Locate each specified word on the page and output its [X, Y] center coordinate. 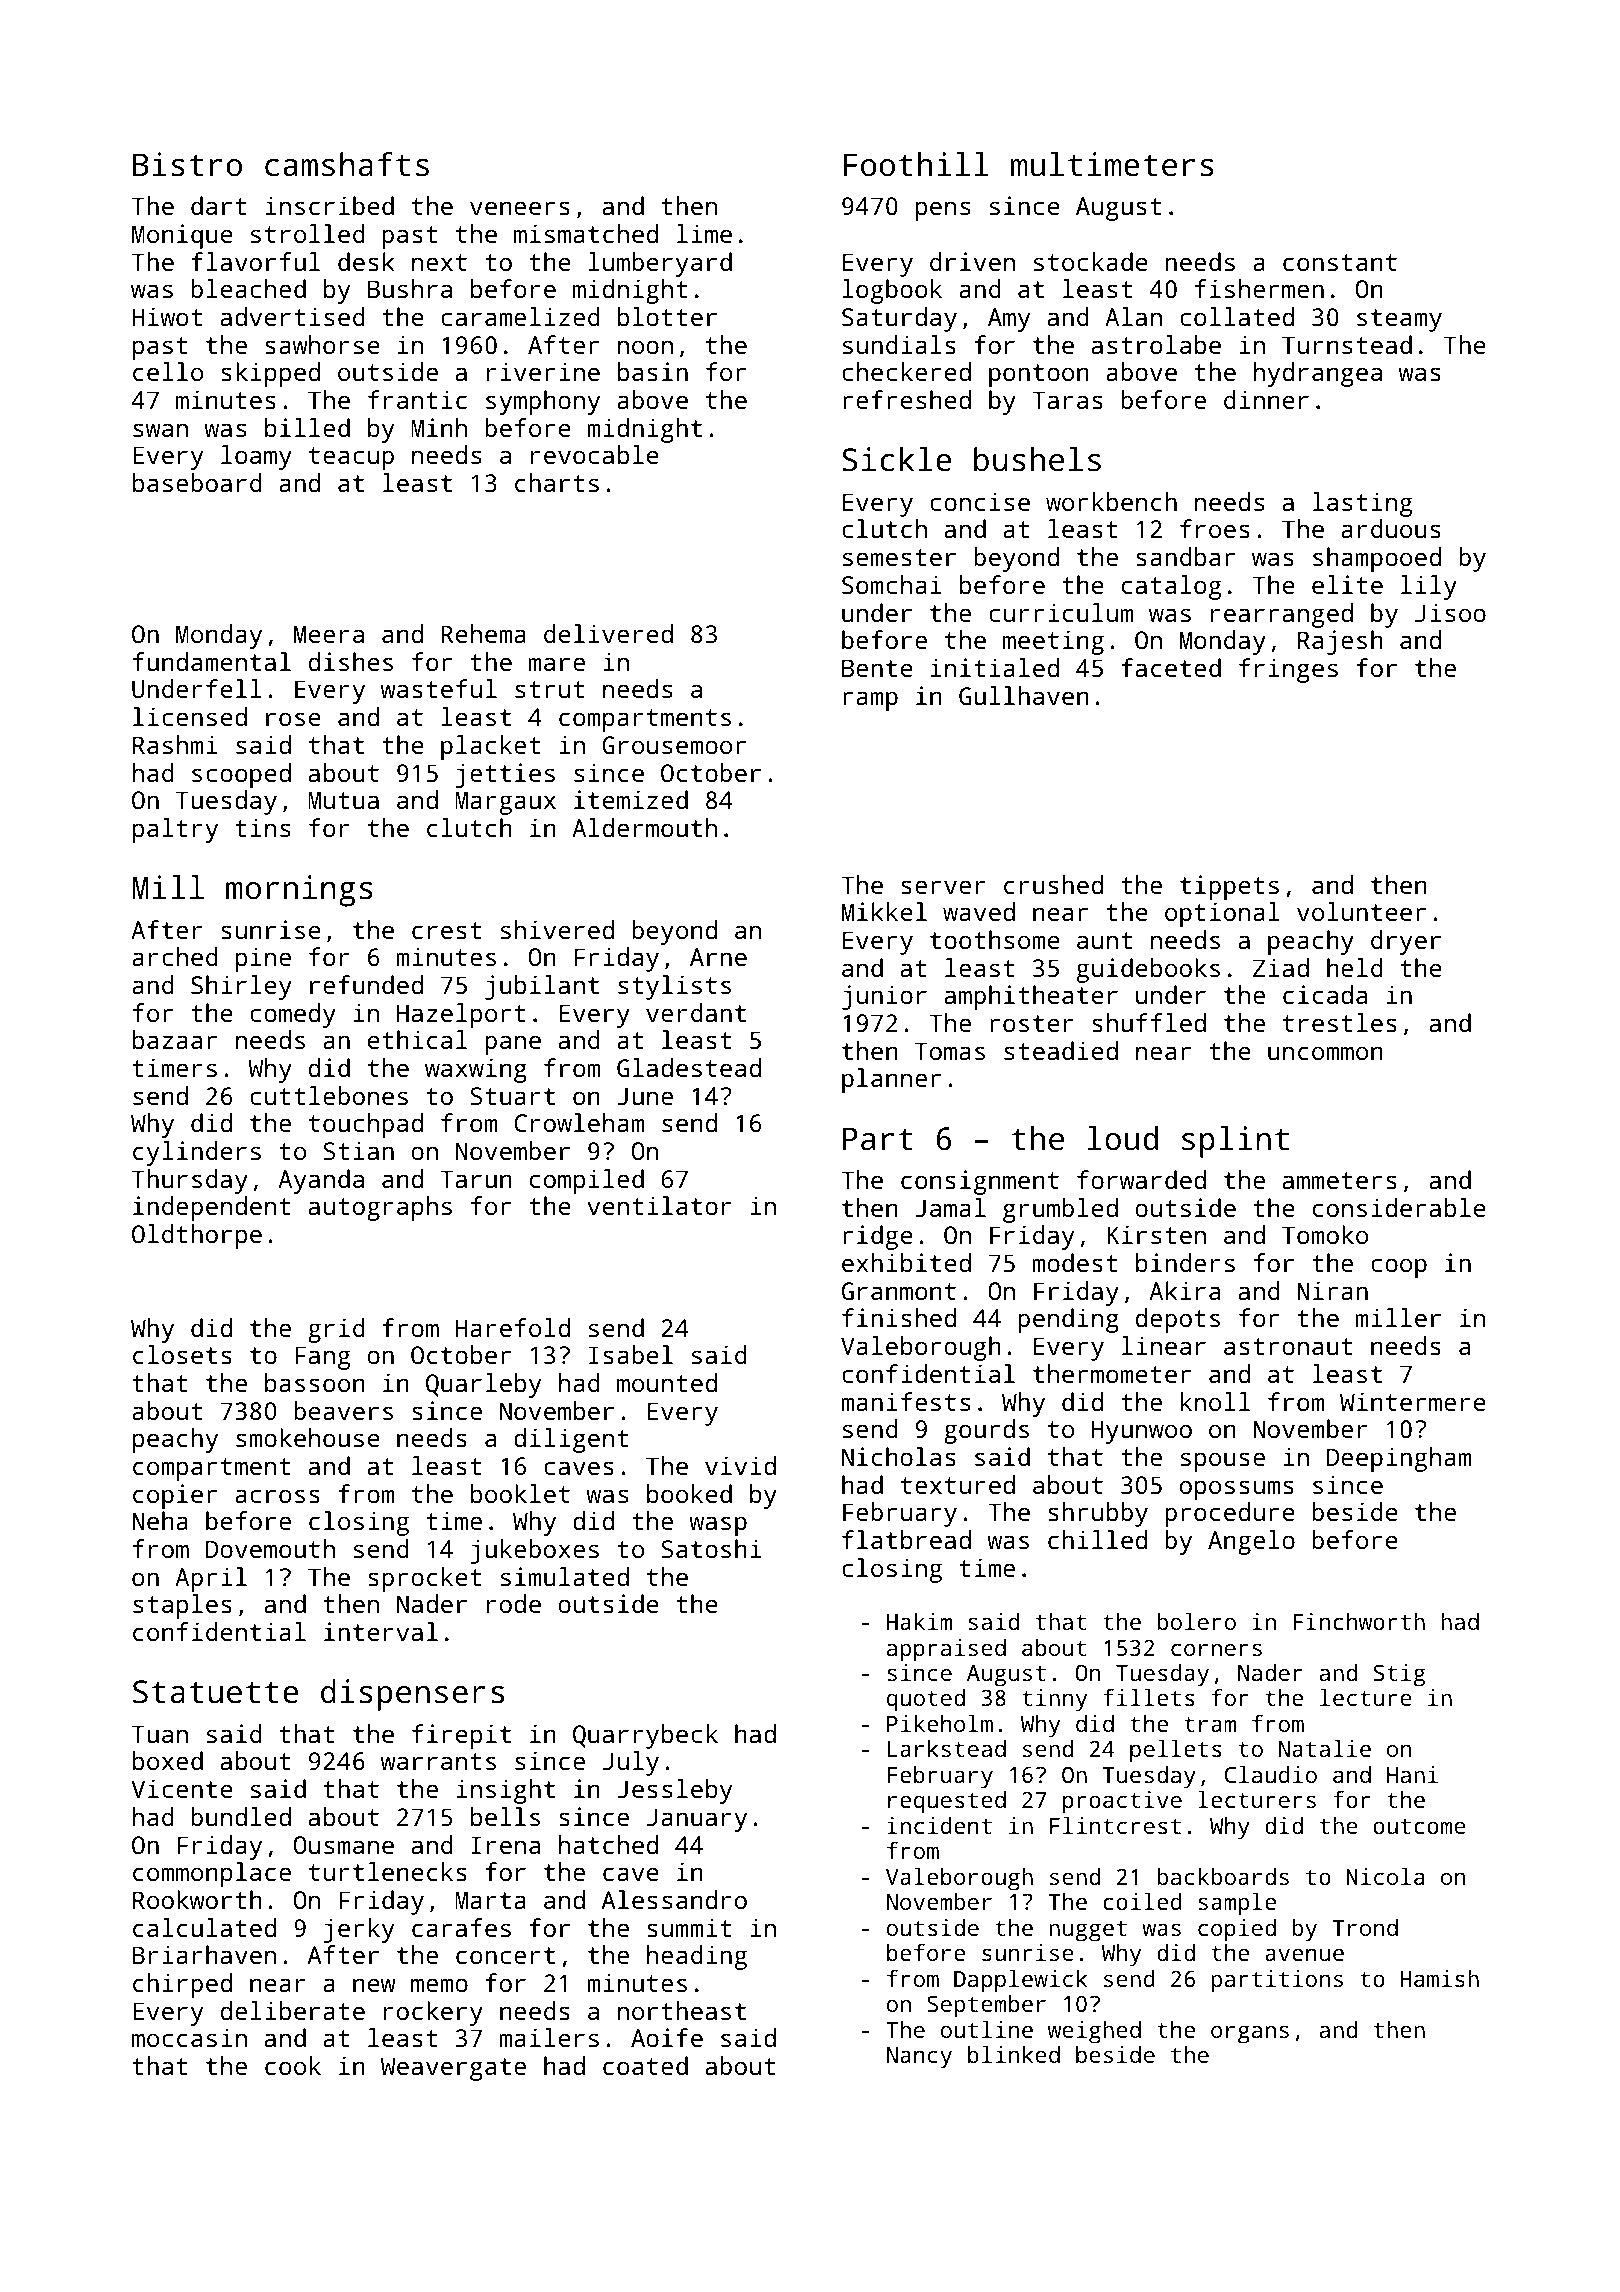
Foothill [916, 164]
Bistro [187, 164]
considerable [1399, 1207]
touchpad [366, 1125]
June [645, 1096]
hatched [608, 1844]
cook [293, 2065]
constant [1340, 262]
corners [1216, 1649]
